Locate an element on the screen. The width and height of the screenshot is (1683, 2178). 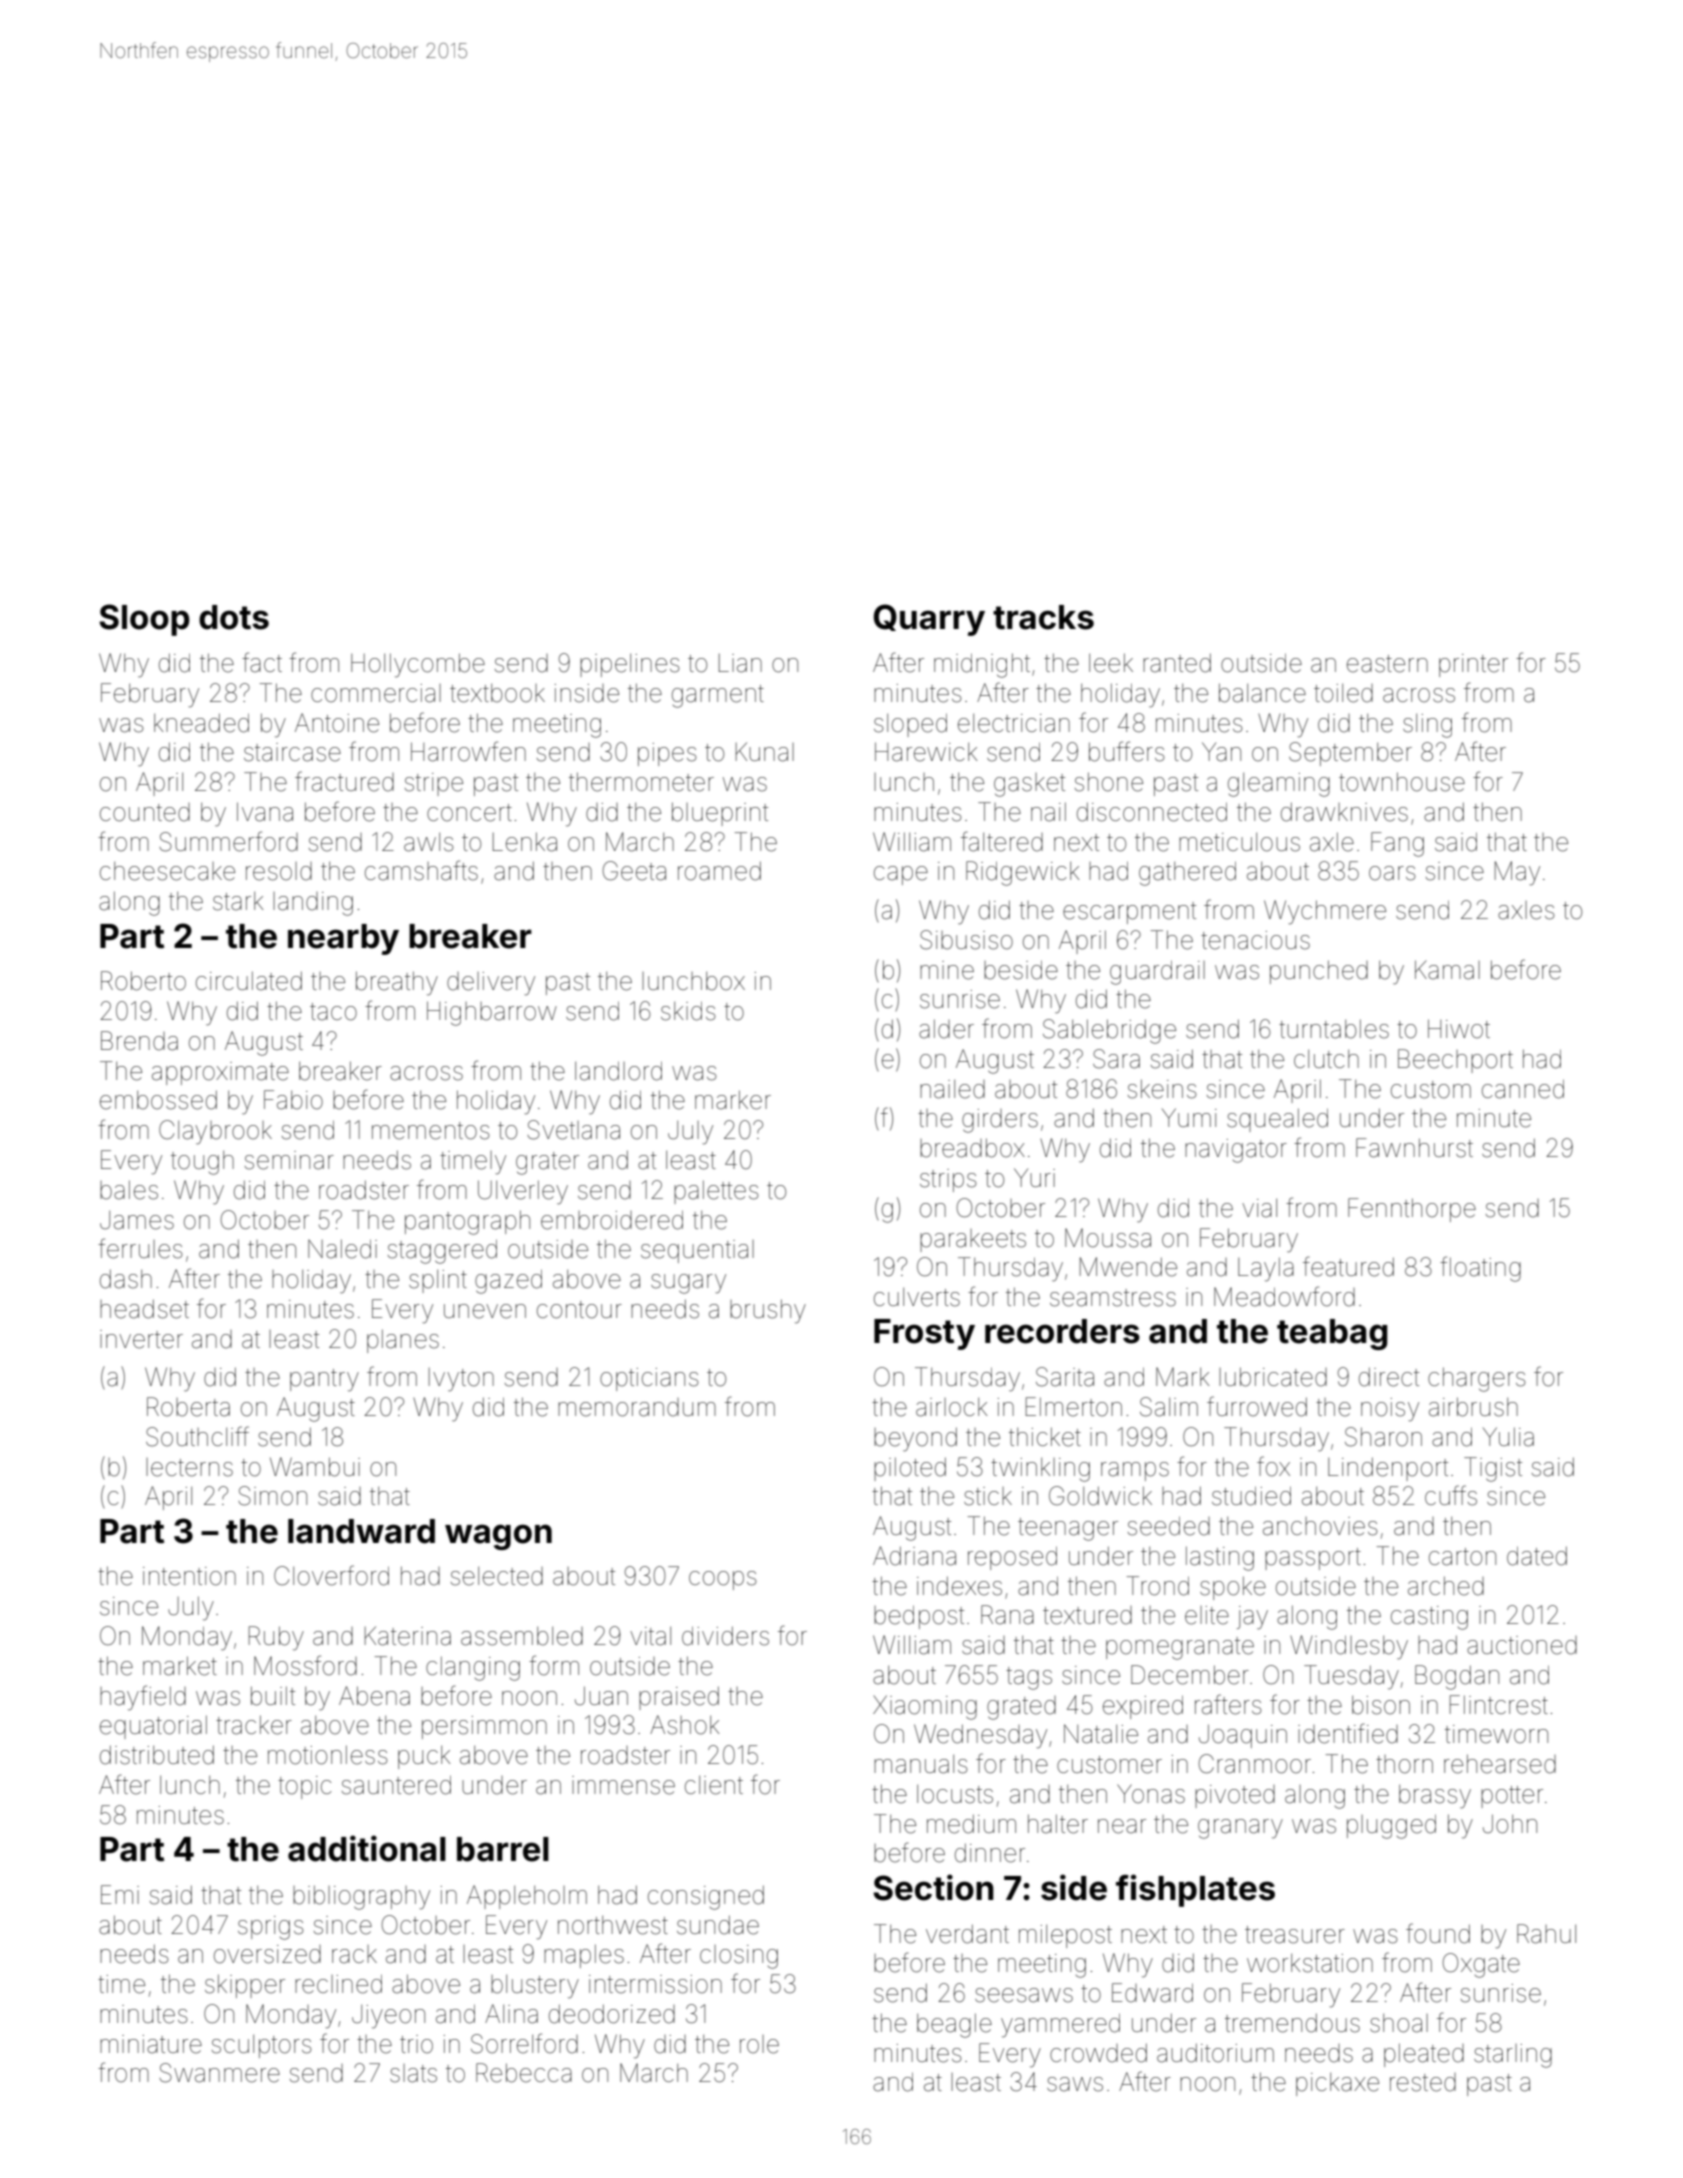
intention is located at coordinates (189, 1576).
